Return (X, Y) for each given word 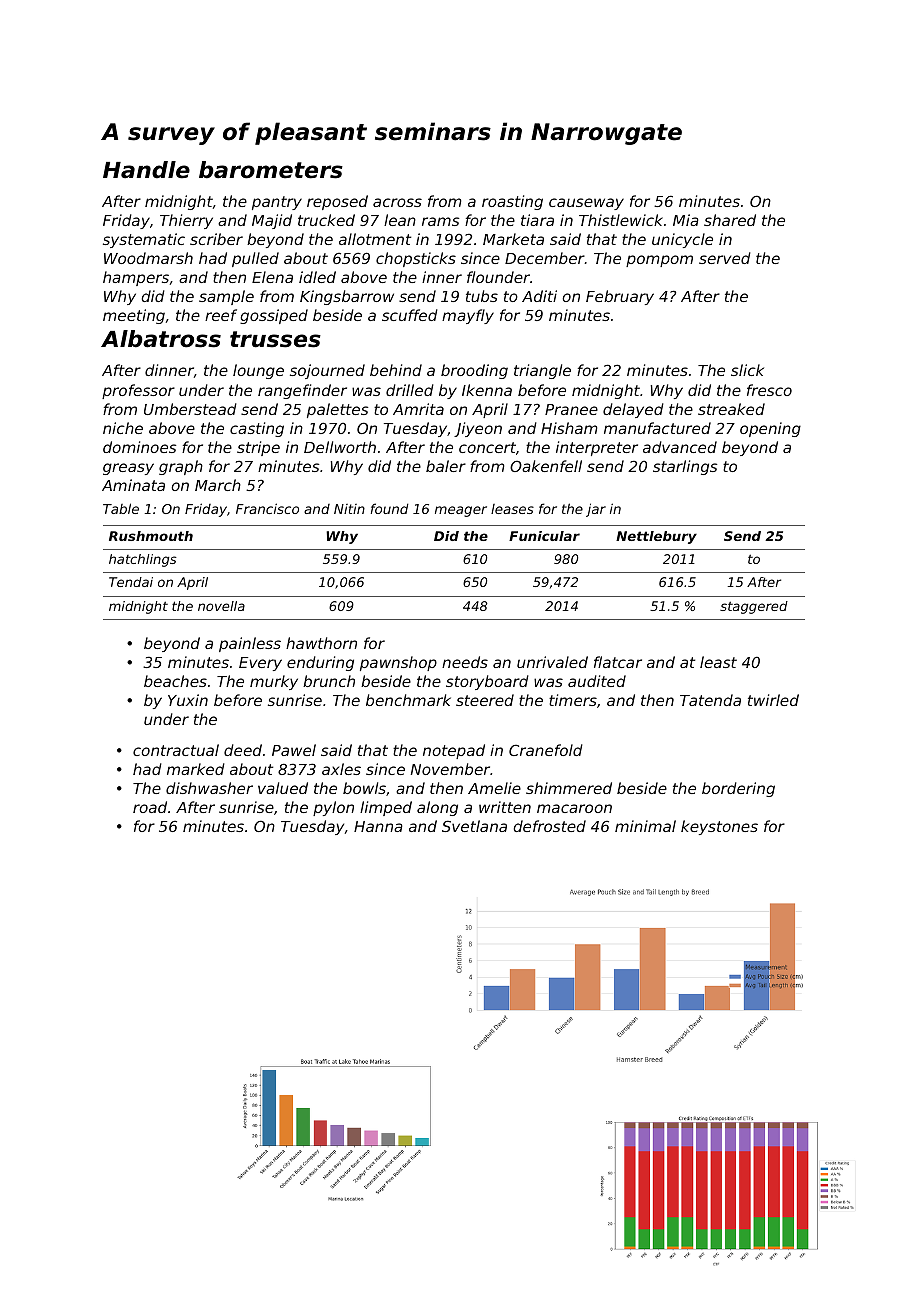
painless (250, 644)
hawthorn (321, 643)
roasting (512, 202)
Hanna (378, 826)
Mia (686, 220)
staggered (754, 607)
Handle (146, 170)
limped (386, 808)
